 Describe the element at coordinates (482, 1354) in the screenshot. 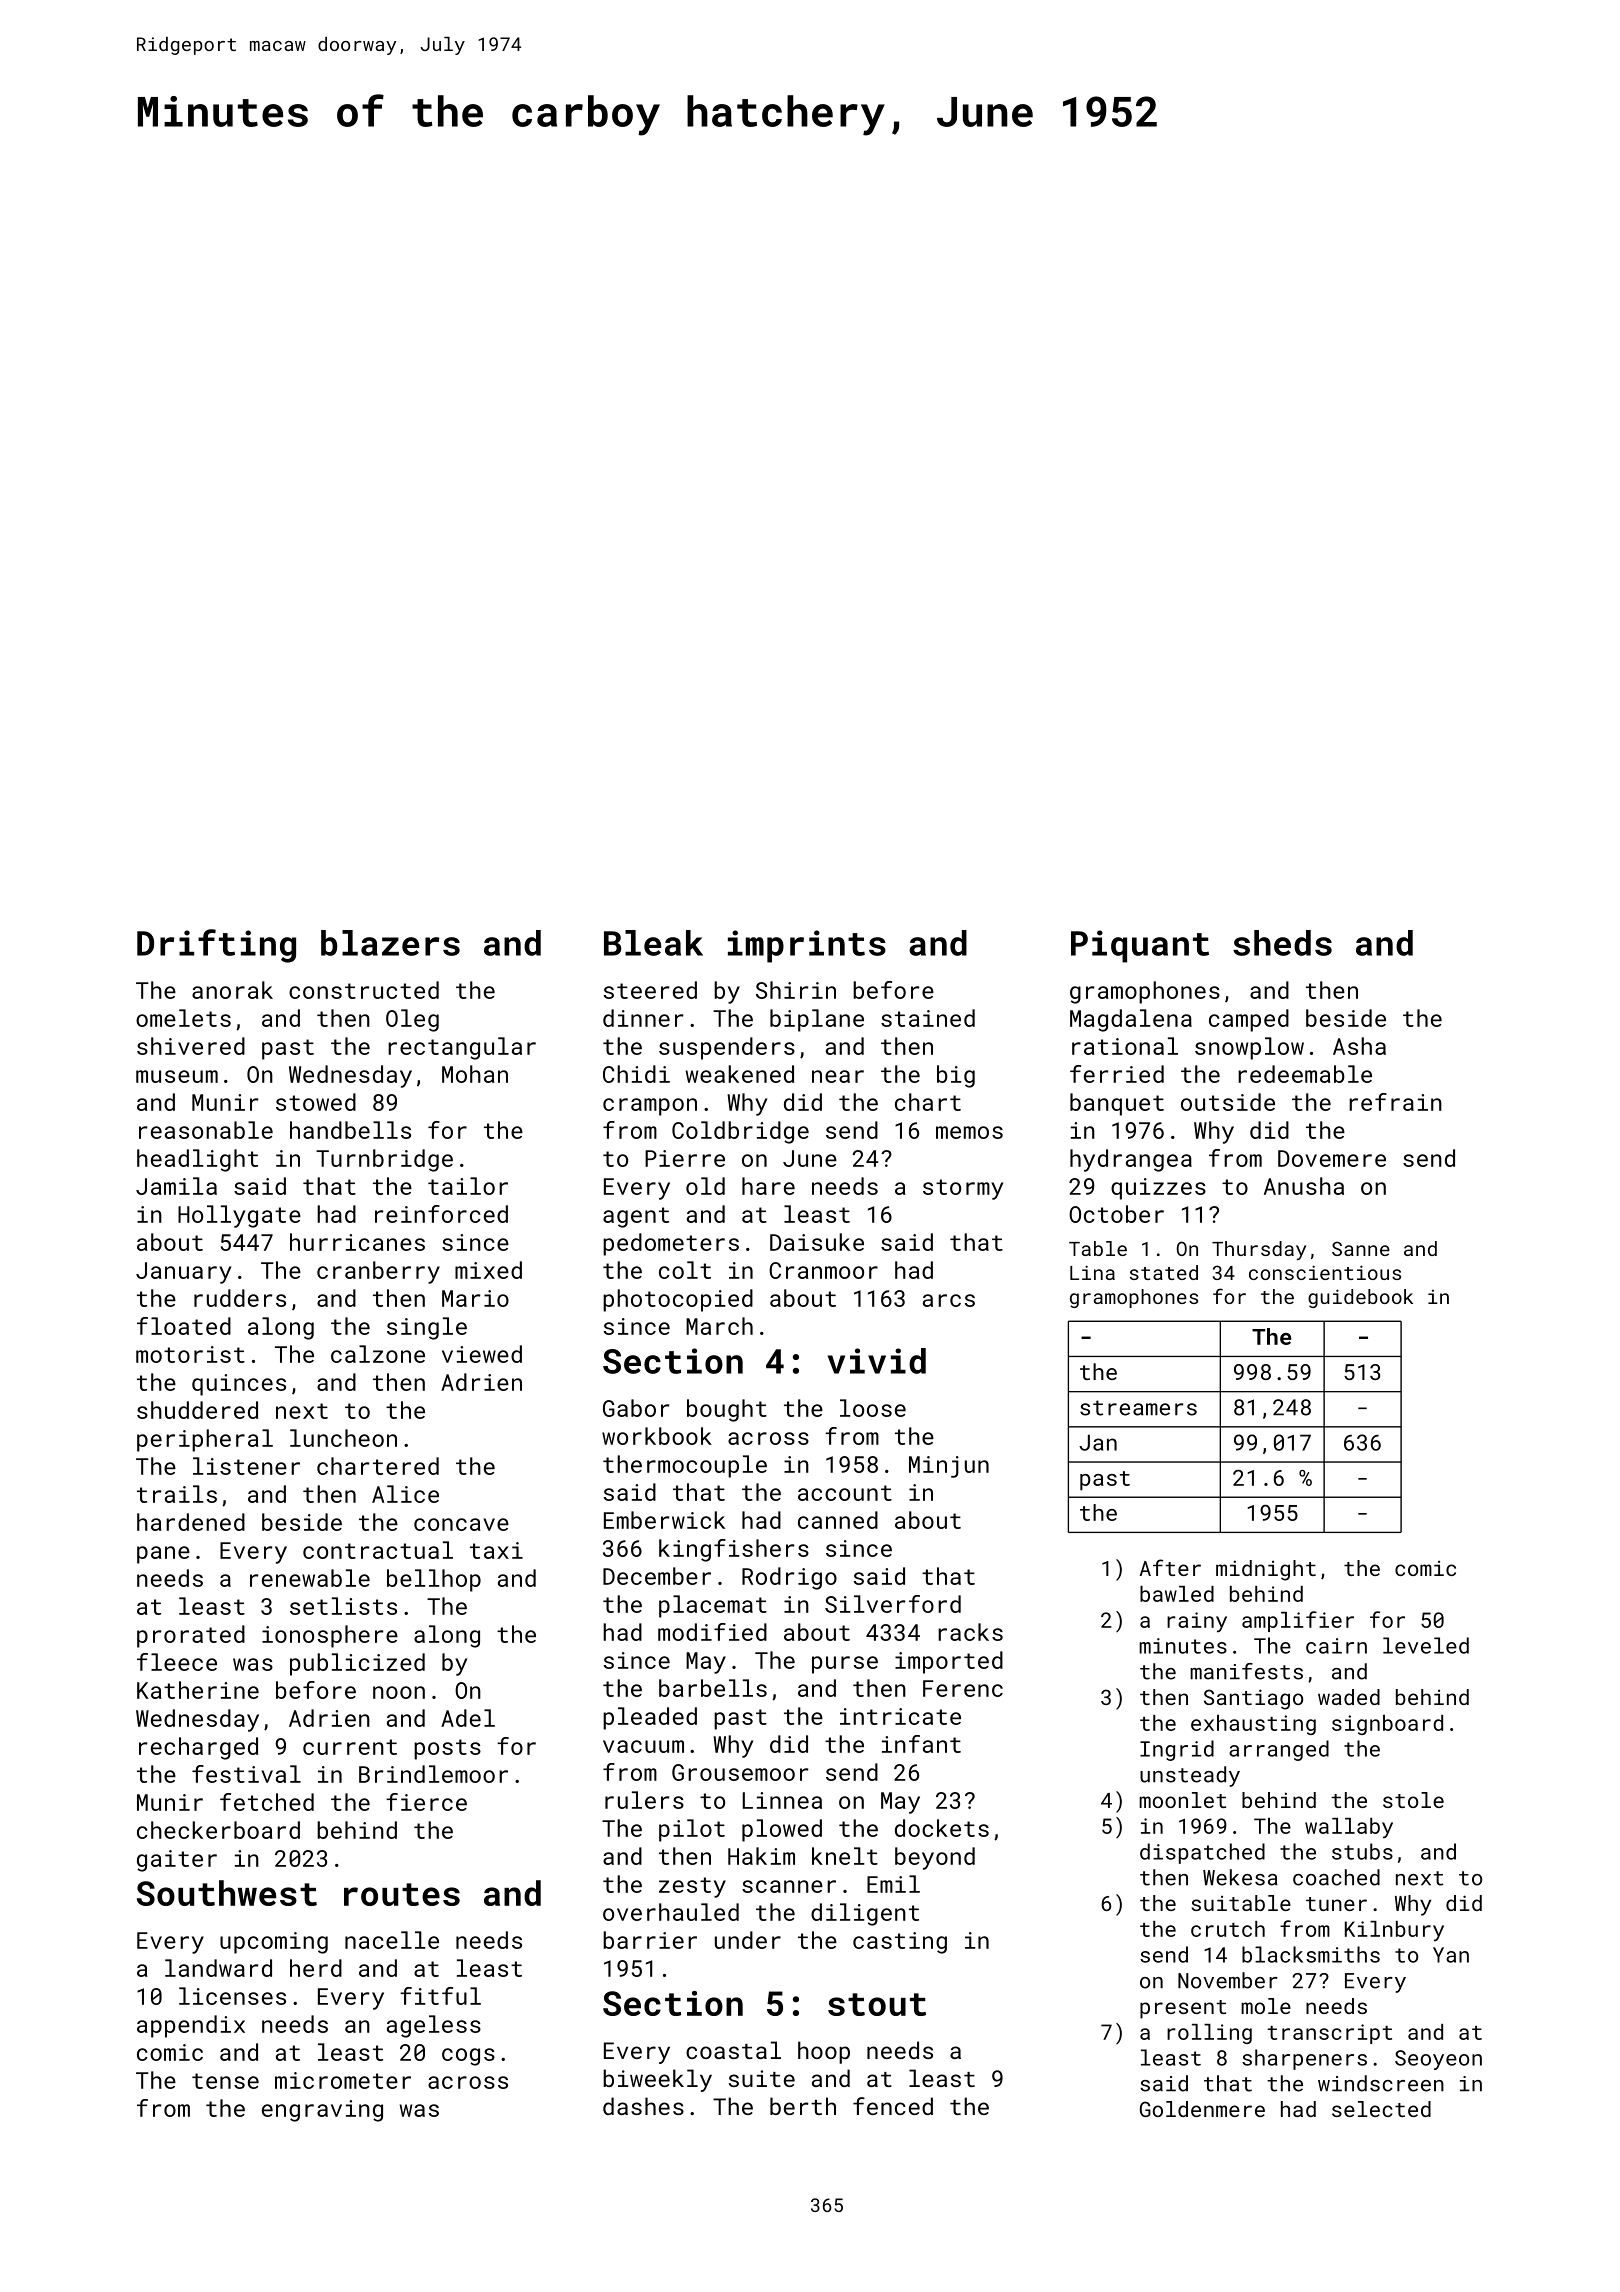

I see `viewed` at that location.
